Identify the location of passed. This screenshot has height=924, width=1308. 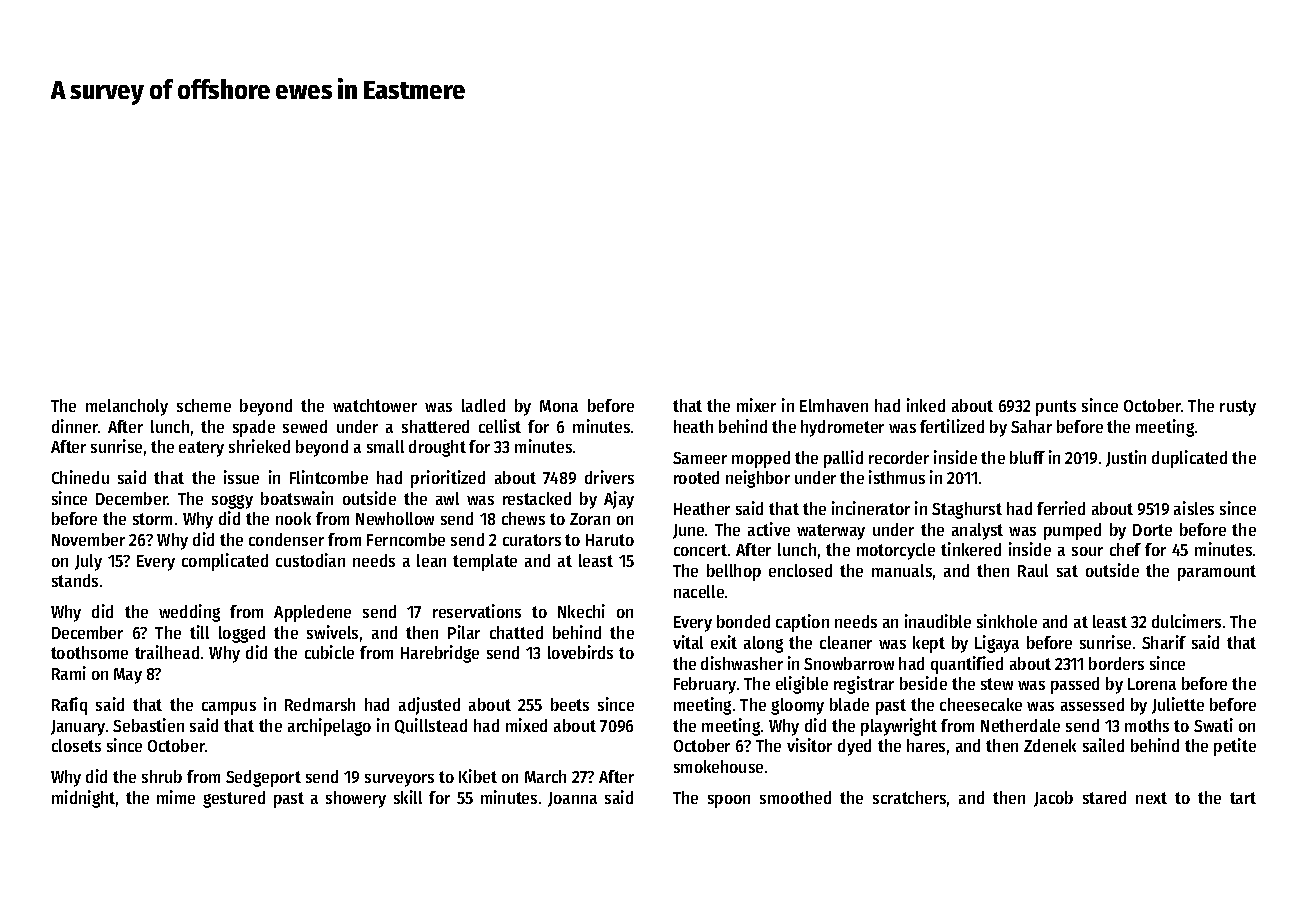
(1075, 685).
